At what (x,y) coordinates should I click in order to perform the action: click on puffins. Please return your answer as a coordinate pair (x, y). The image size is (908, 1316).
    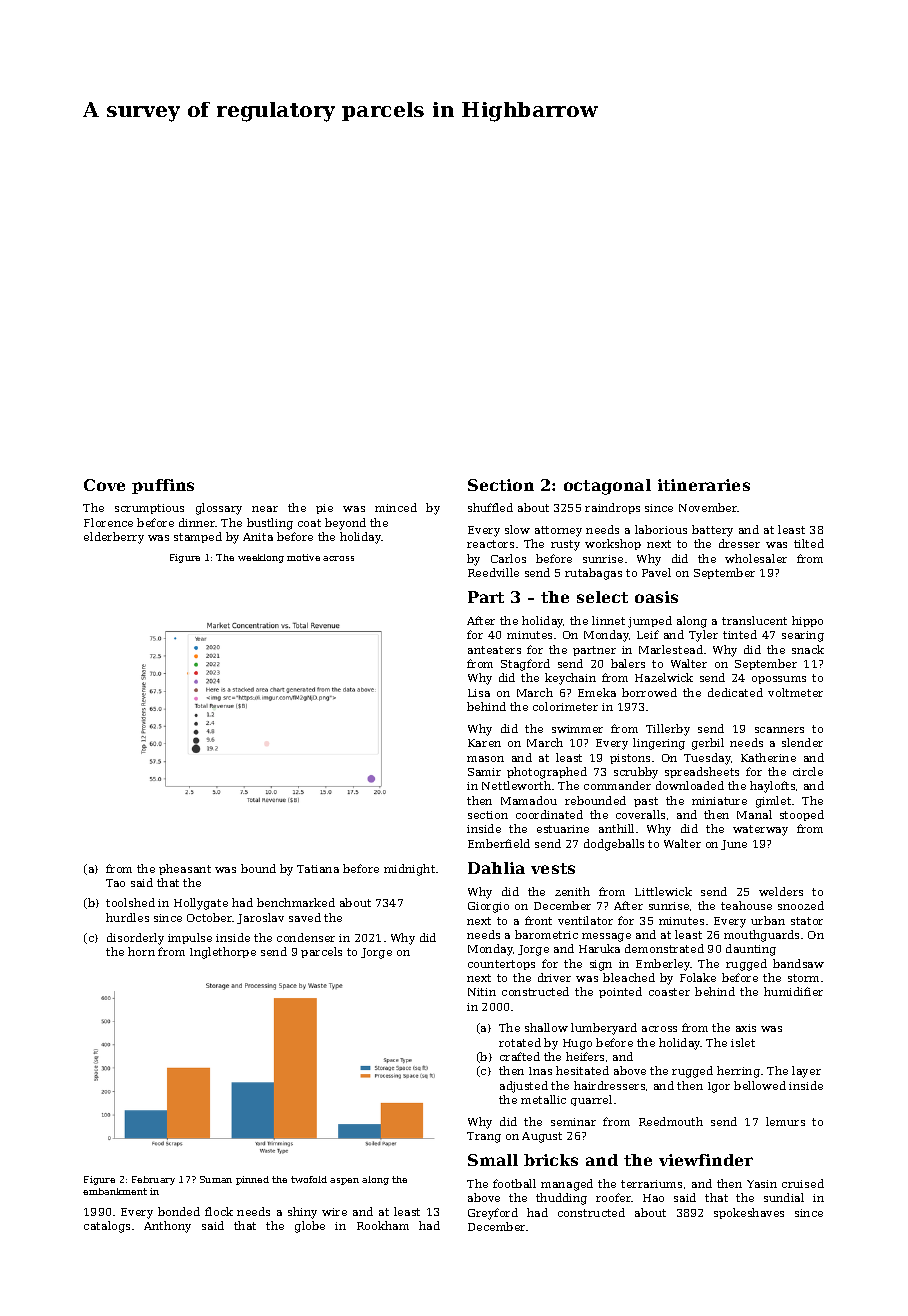
    Looking at the image, I should click on (163, 486).
